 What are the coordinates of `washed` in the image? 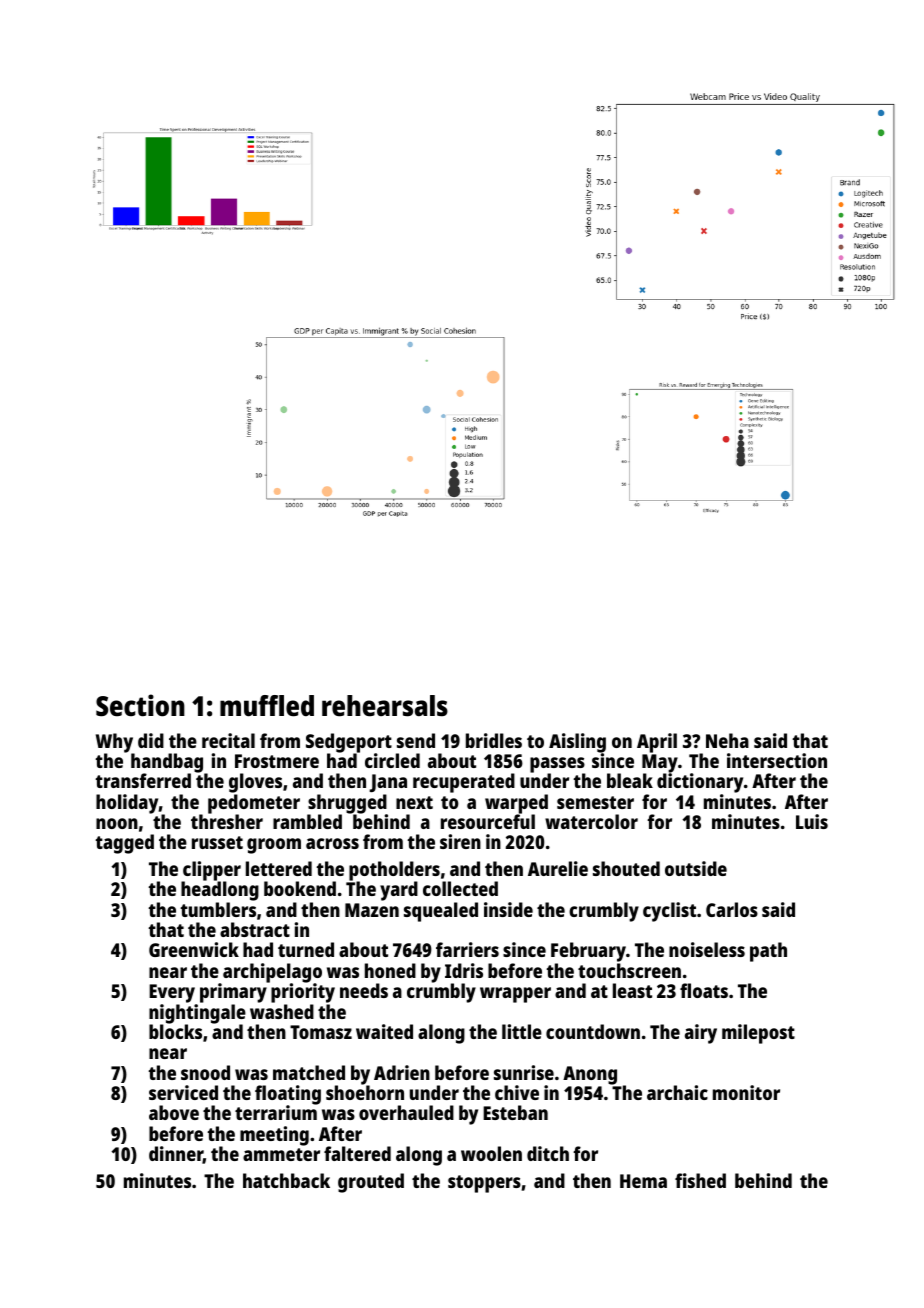 It's located at (282, 1011).
